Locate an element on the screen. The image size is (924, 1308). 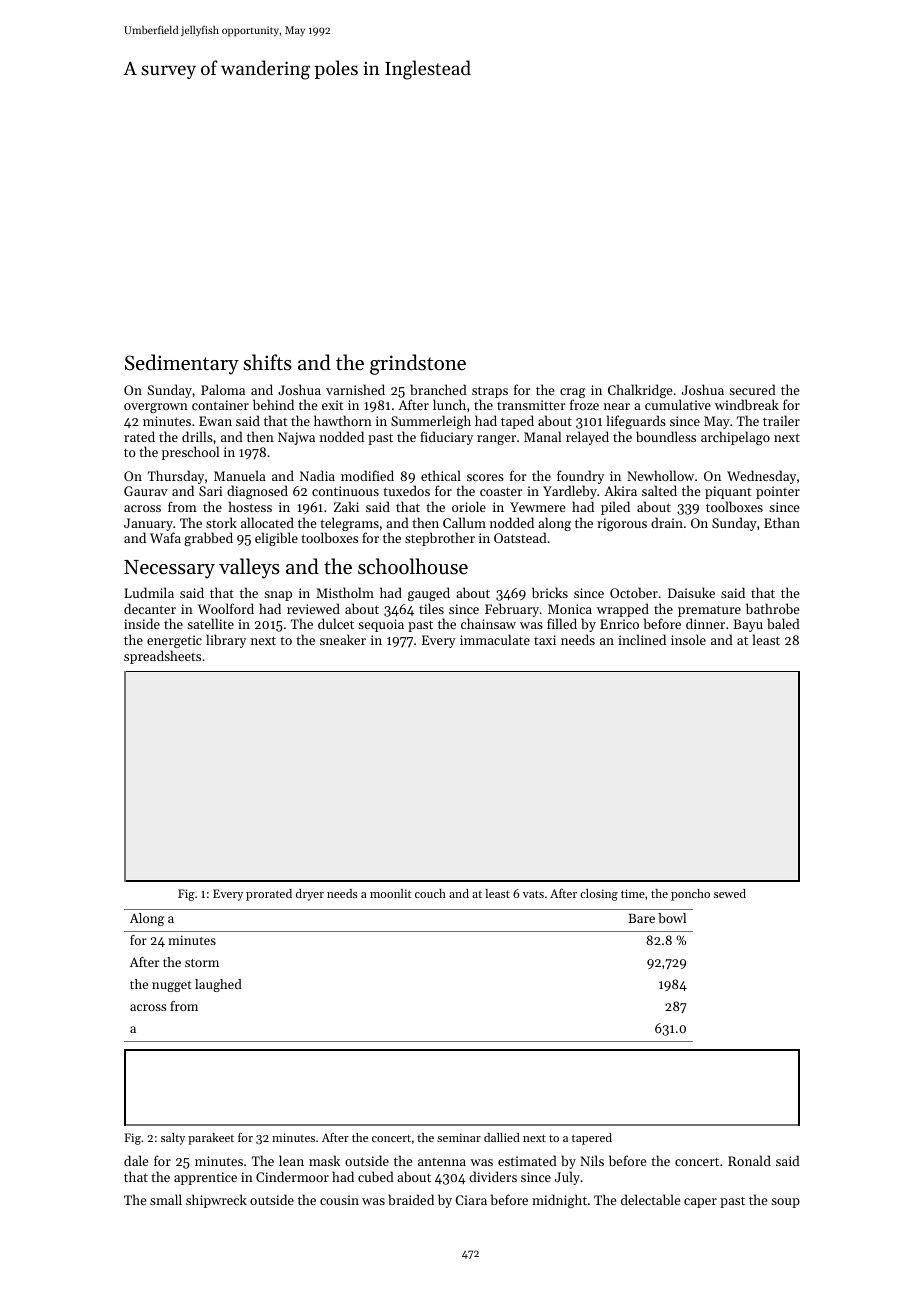
Ronald is located at coordinates (749, 1160).
